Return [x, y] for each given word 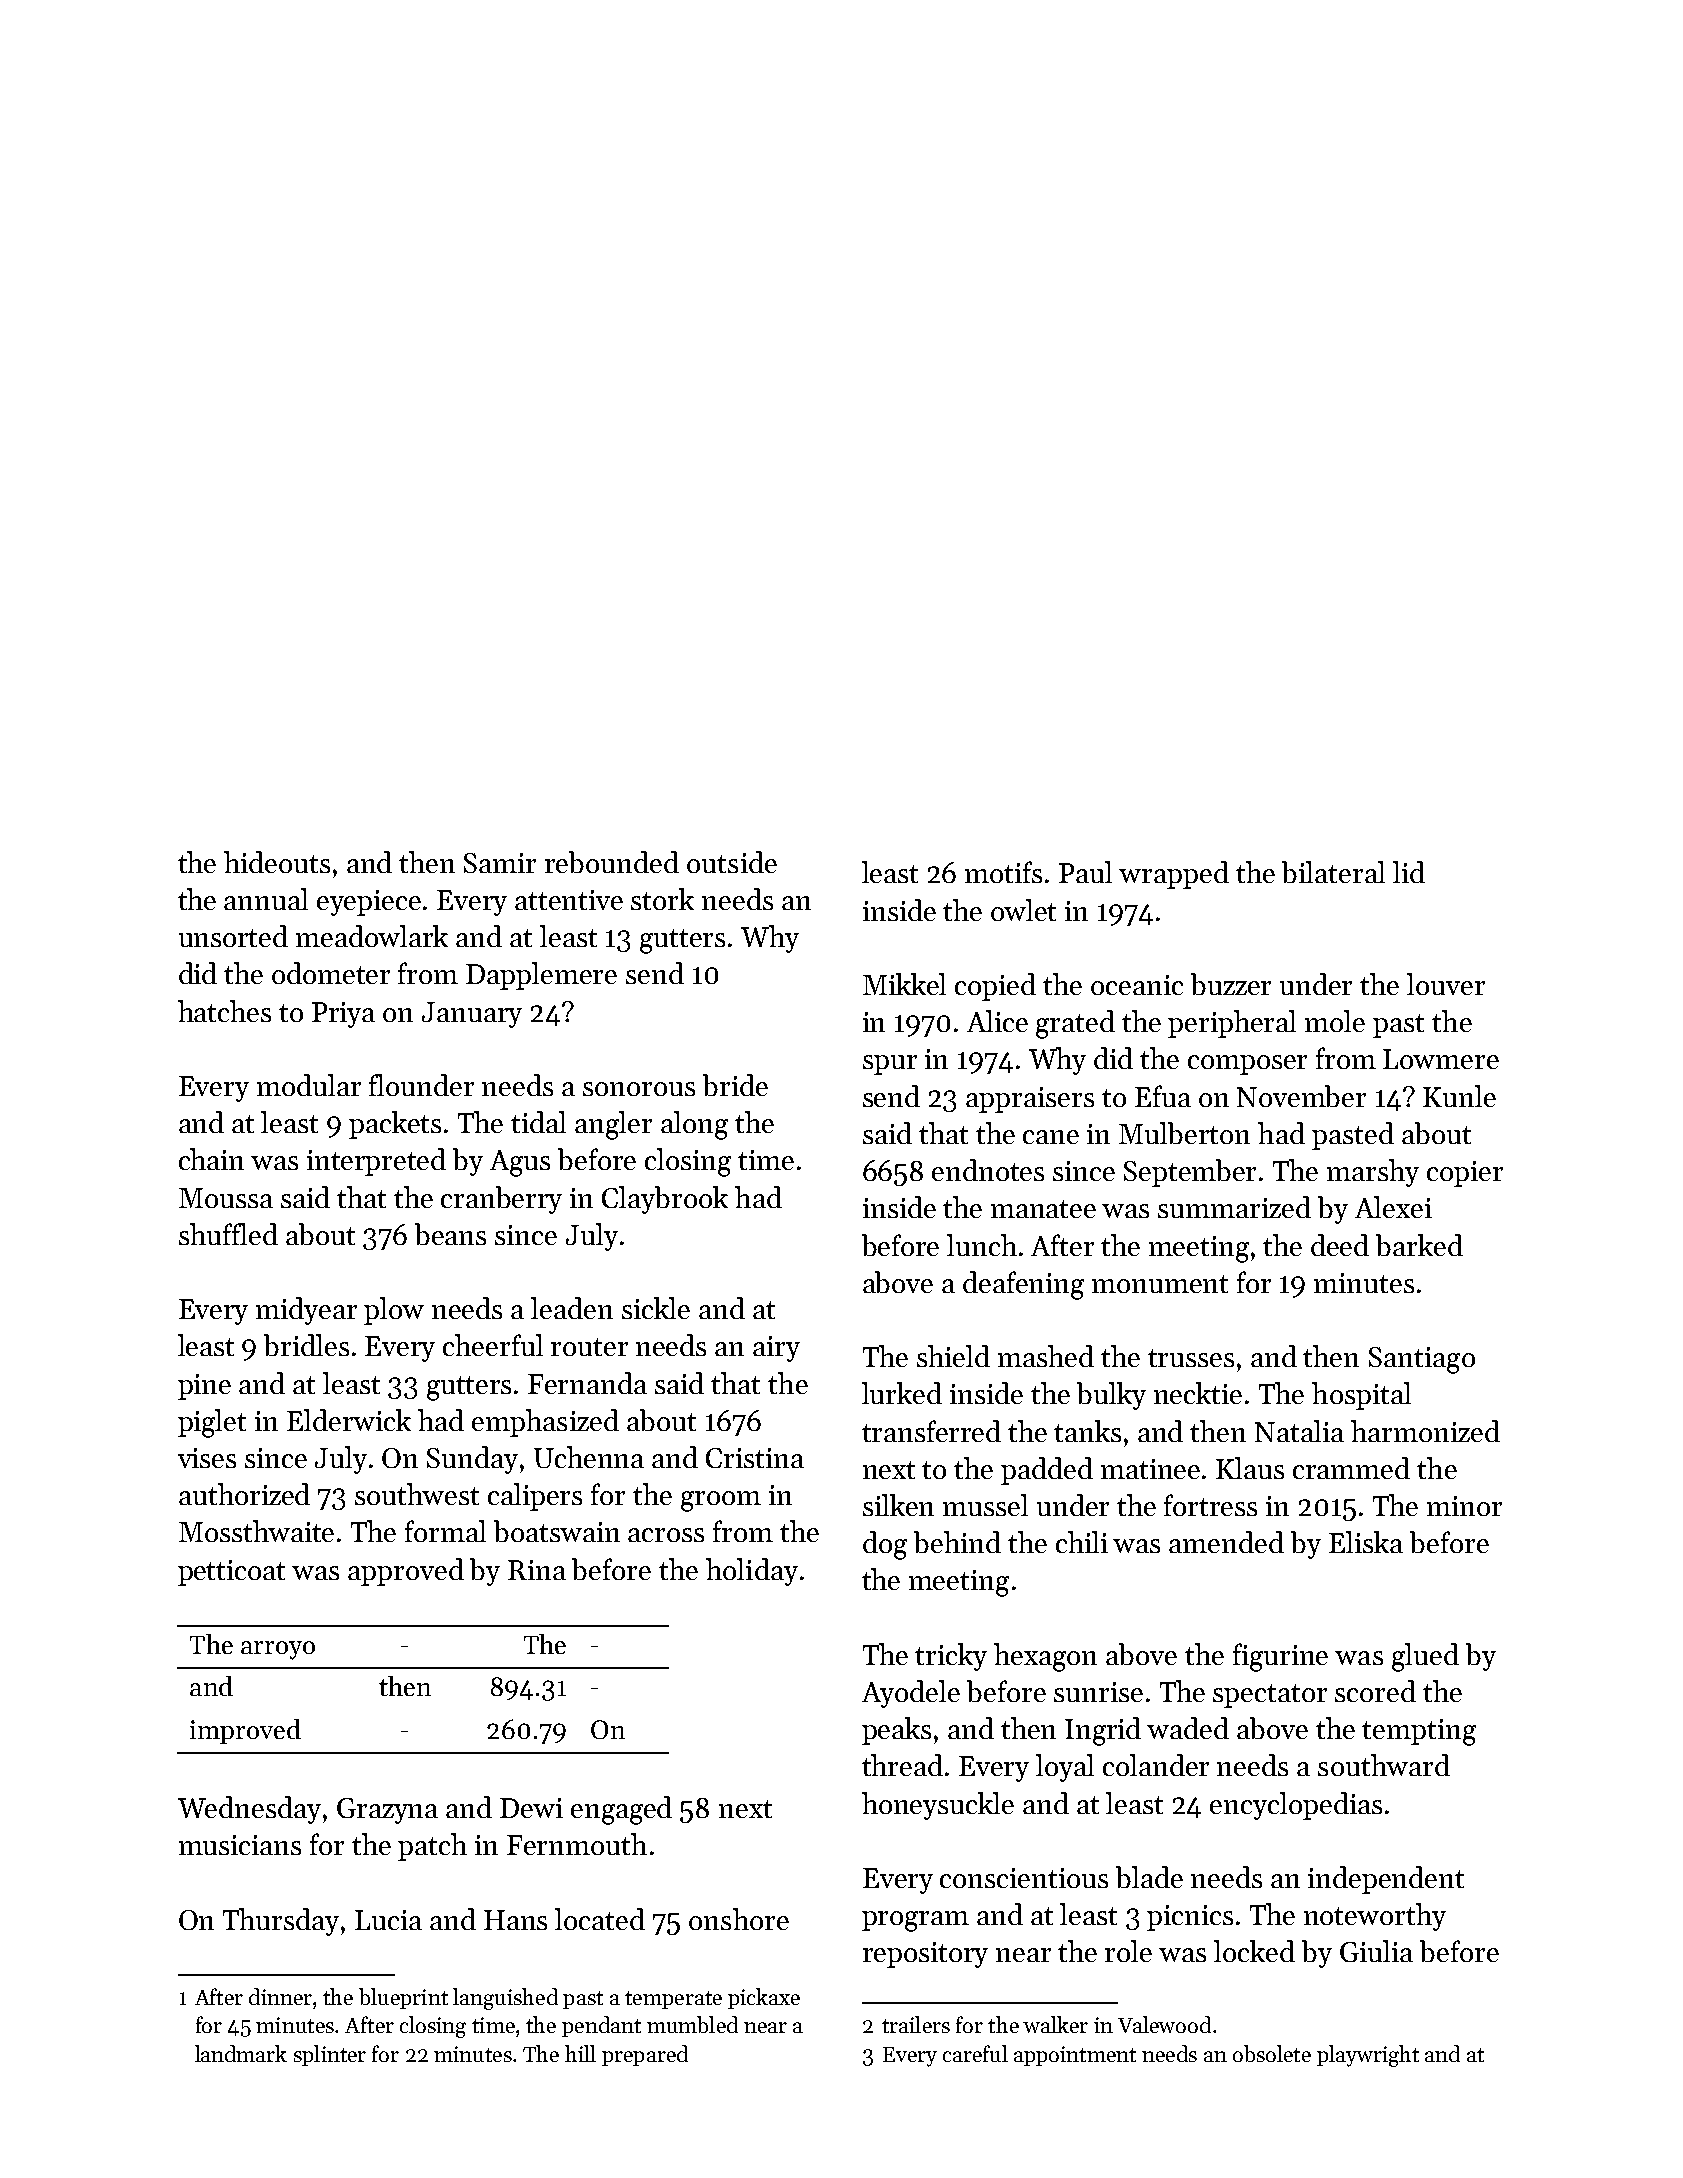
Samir [500, 863]
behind [957, 1542]
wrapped [1174, 875]
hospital [1361, 1396]
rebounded [612, 862]
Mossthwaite [256, 1531]
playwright [1368, 2056]
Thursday [281, 1922]
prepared [645, 2055]
